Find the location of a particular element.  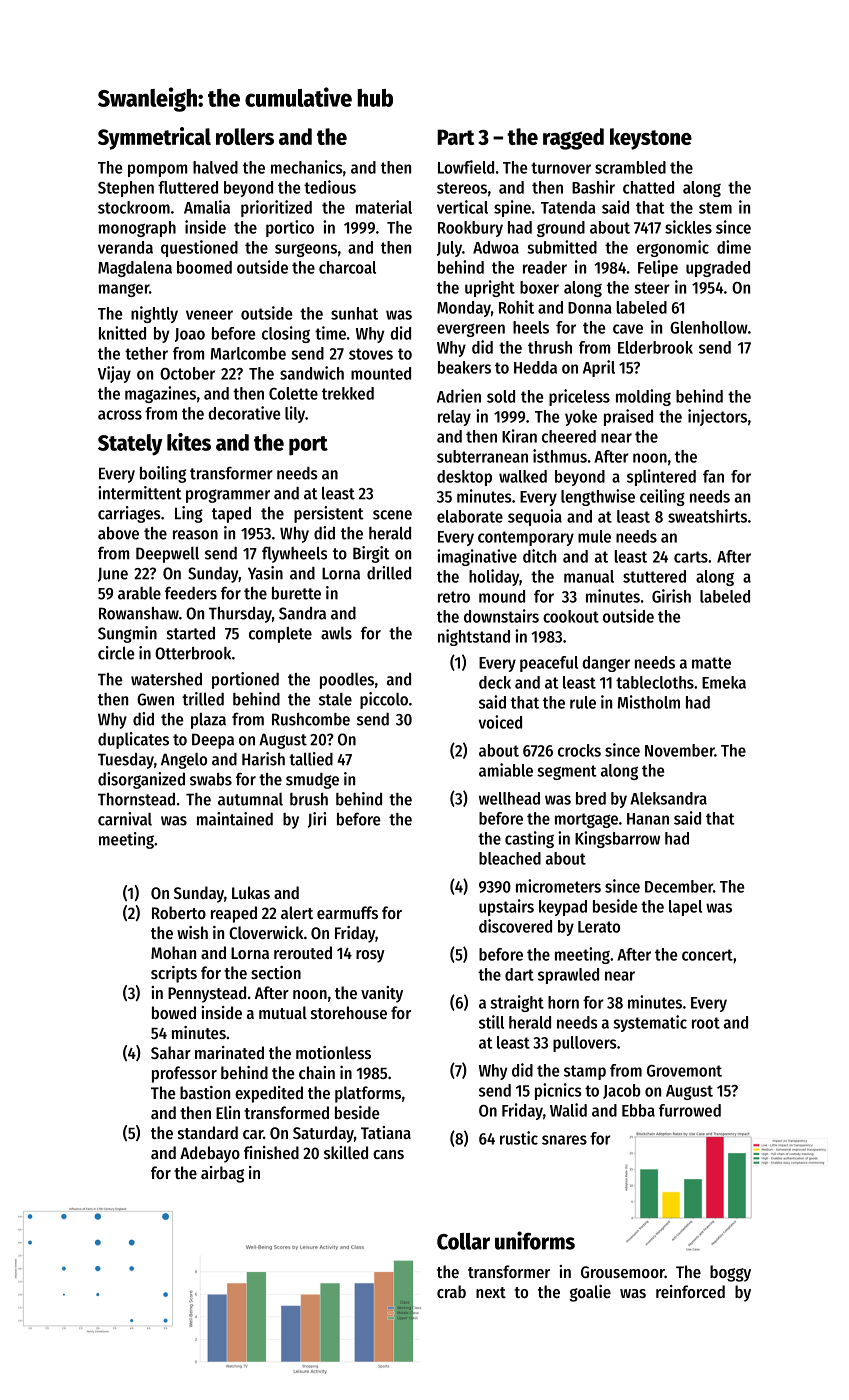

kites is located at coordinates (189, 442).
